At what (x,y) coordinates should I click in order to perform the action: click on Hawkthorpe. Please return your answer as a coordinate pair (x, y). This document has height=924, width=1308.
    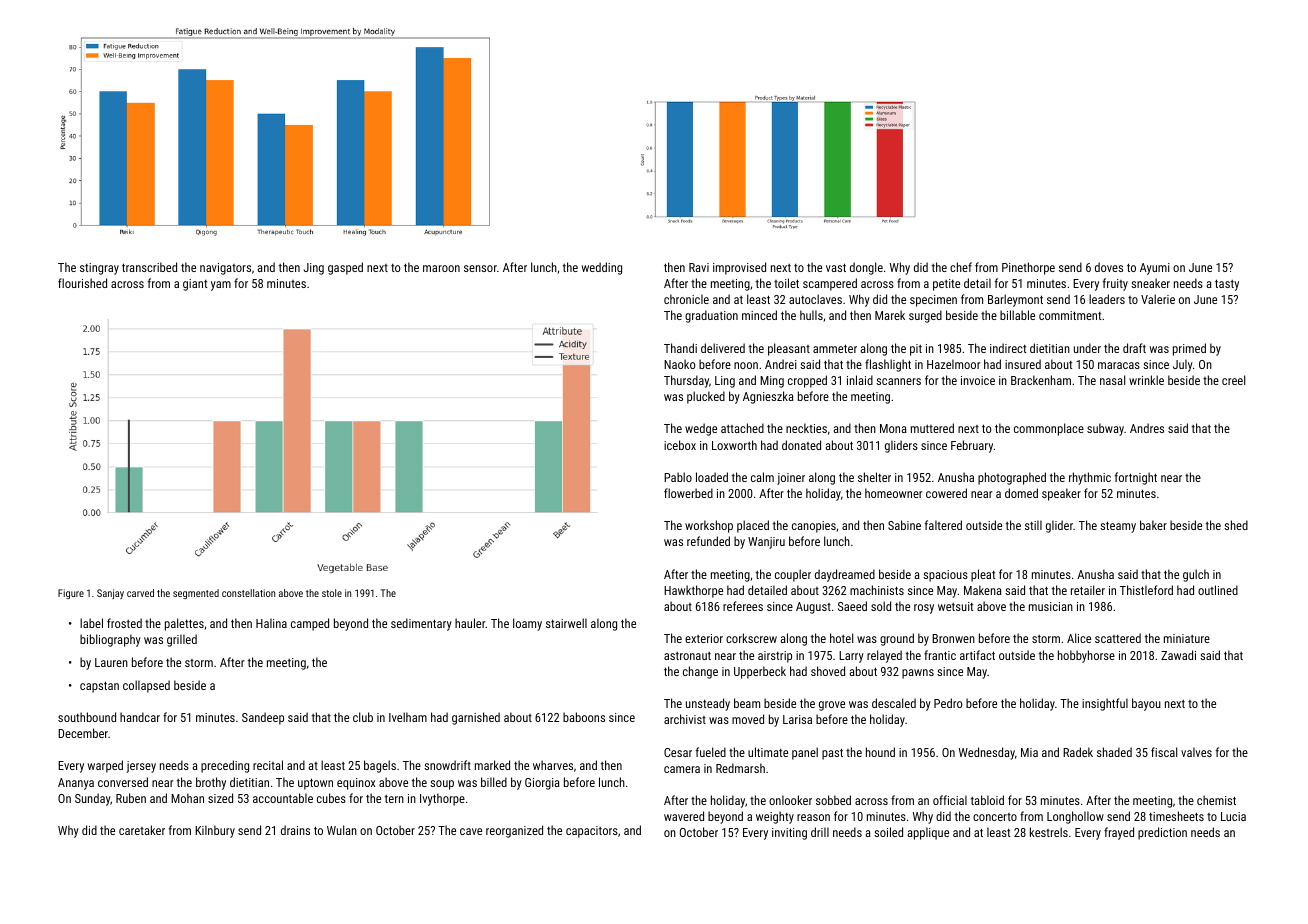
    Looking at the image, I should click on (693, 591).
